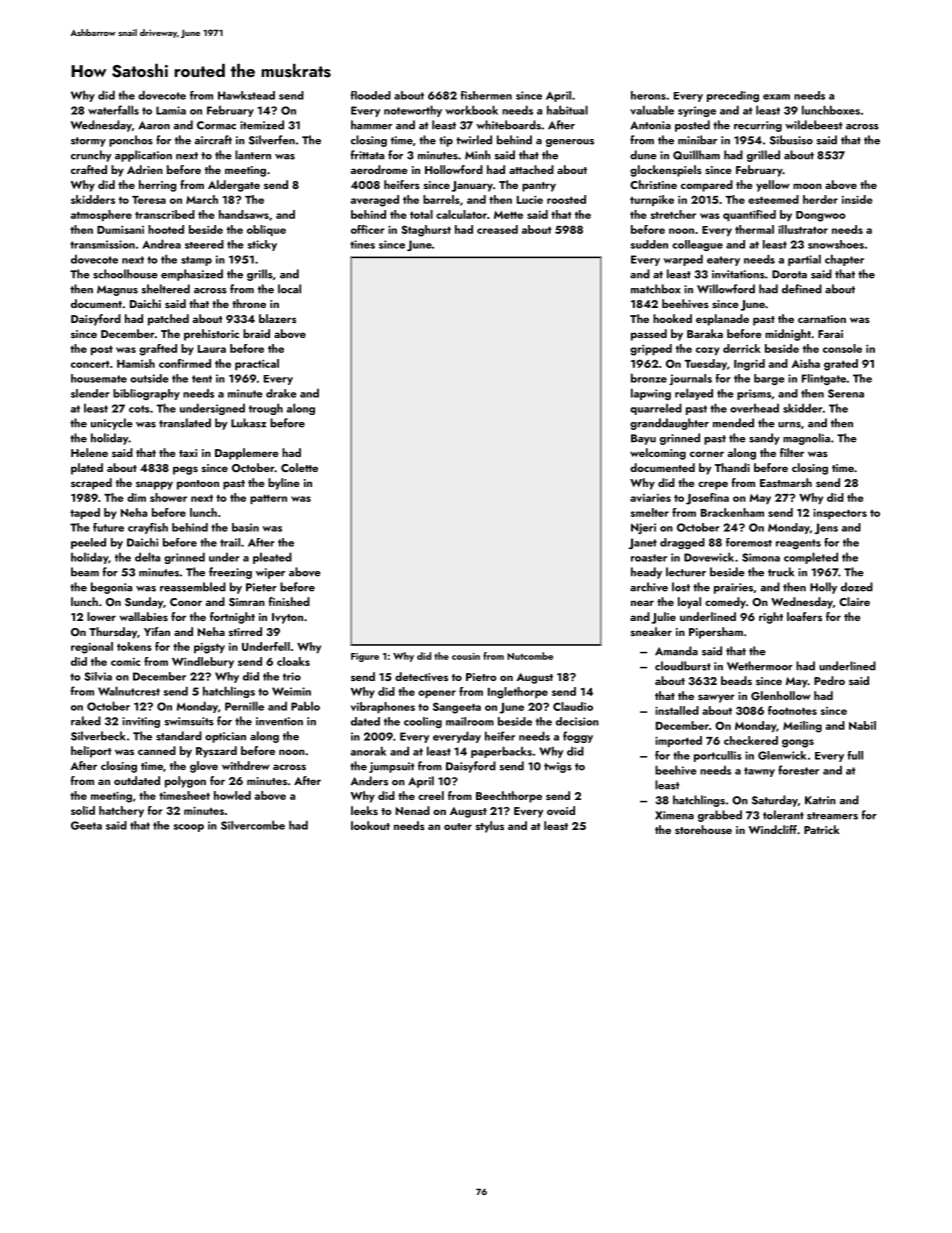 This image has width=952, height=1233. I want to click on stylus, so click(490, 827).
